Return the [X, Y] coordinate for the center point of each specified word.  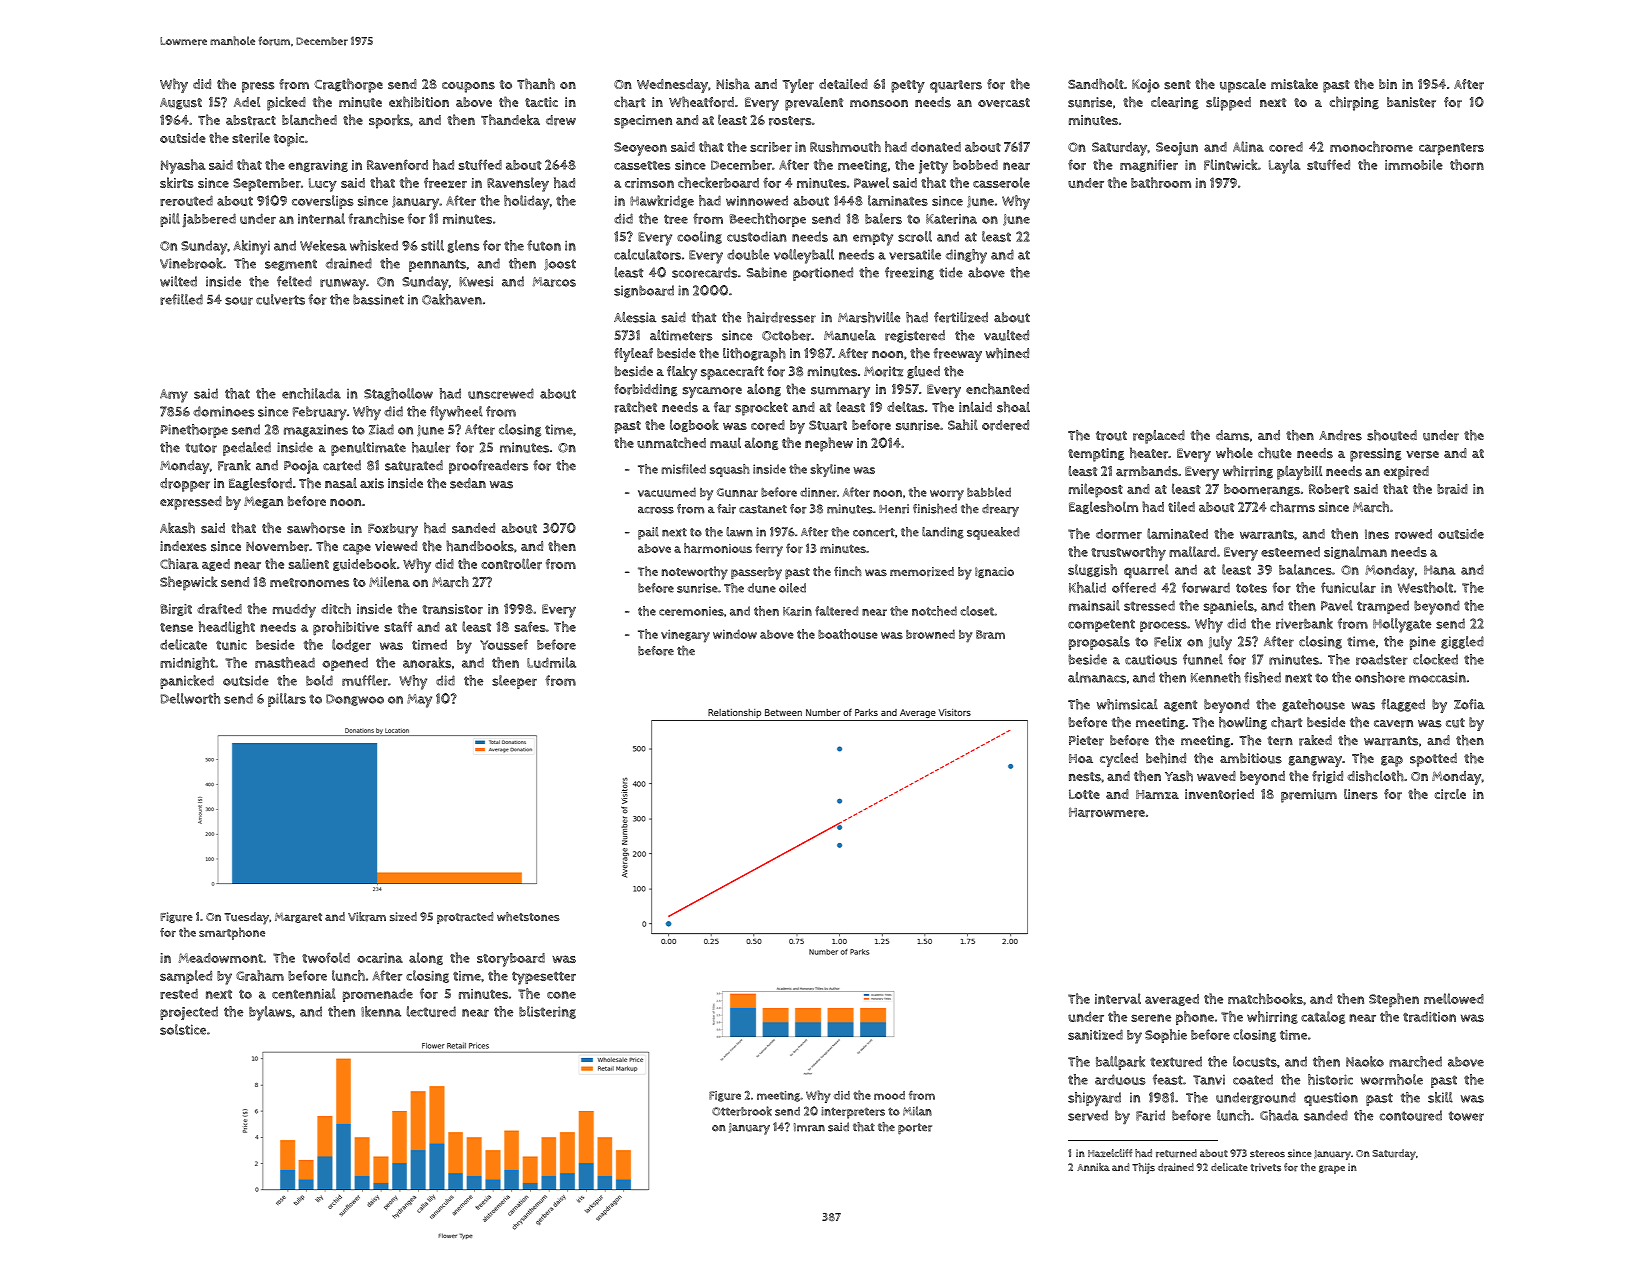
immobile [1414, 164]
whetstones [528, 916]
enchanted [997, 389]
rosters [790, 121]
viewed [396, 546]
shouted [1392, 435]
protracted [465, 918]
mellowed [1454, 998]
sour [239, 301]
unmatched [671, 442]
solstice [183, 1029]
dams [1232, 435]
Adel [247, 102]
